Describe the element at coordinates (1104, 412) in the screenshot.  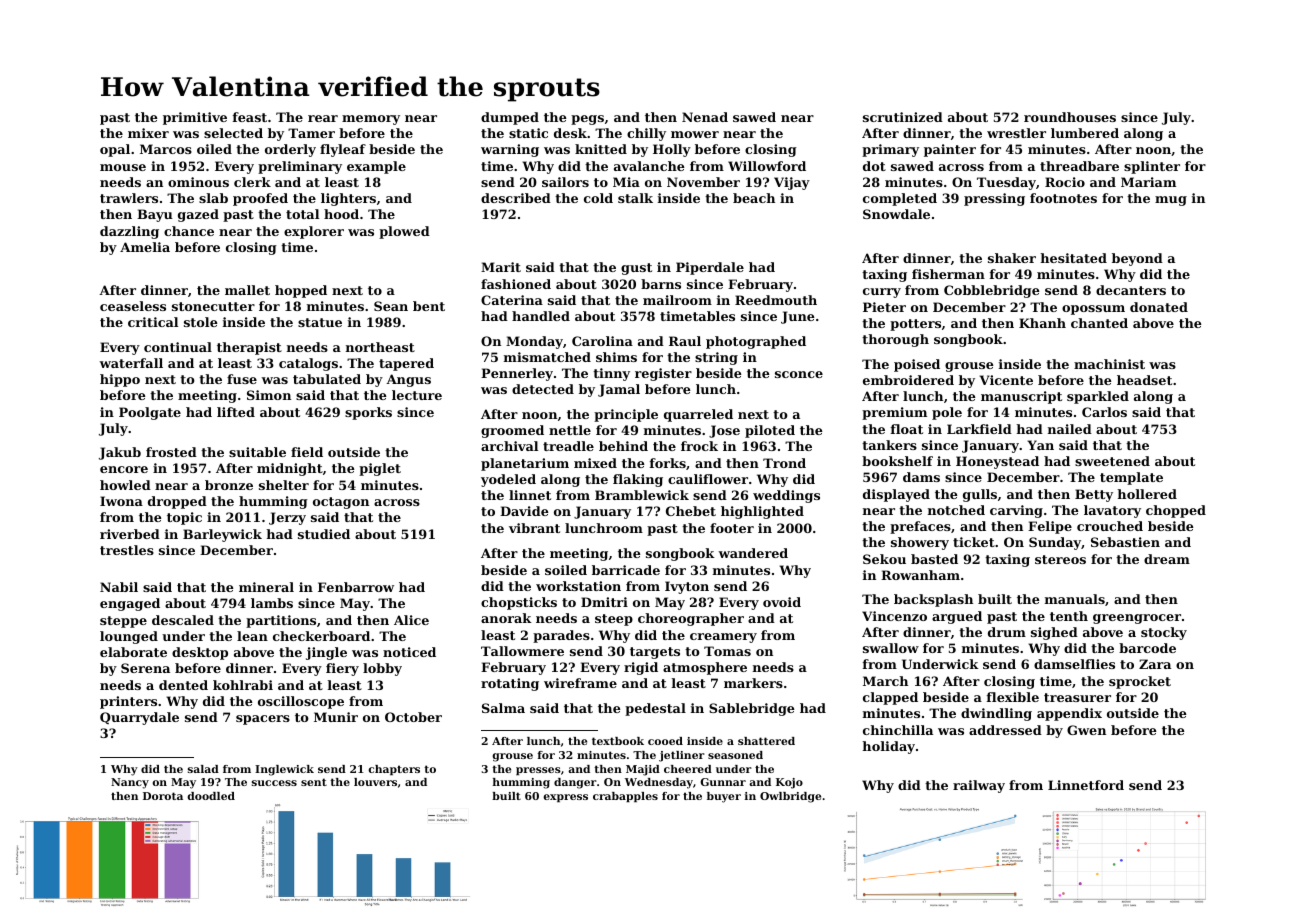
I see `Carlos` at that location.
